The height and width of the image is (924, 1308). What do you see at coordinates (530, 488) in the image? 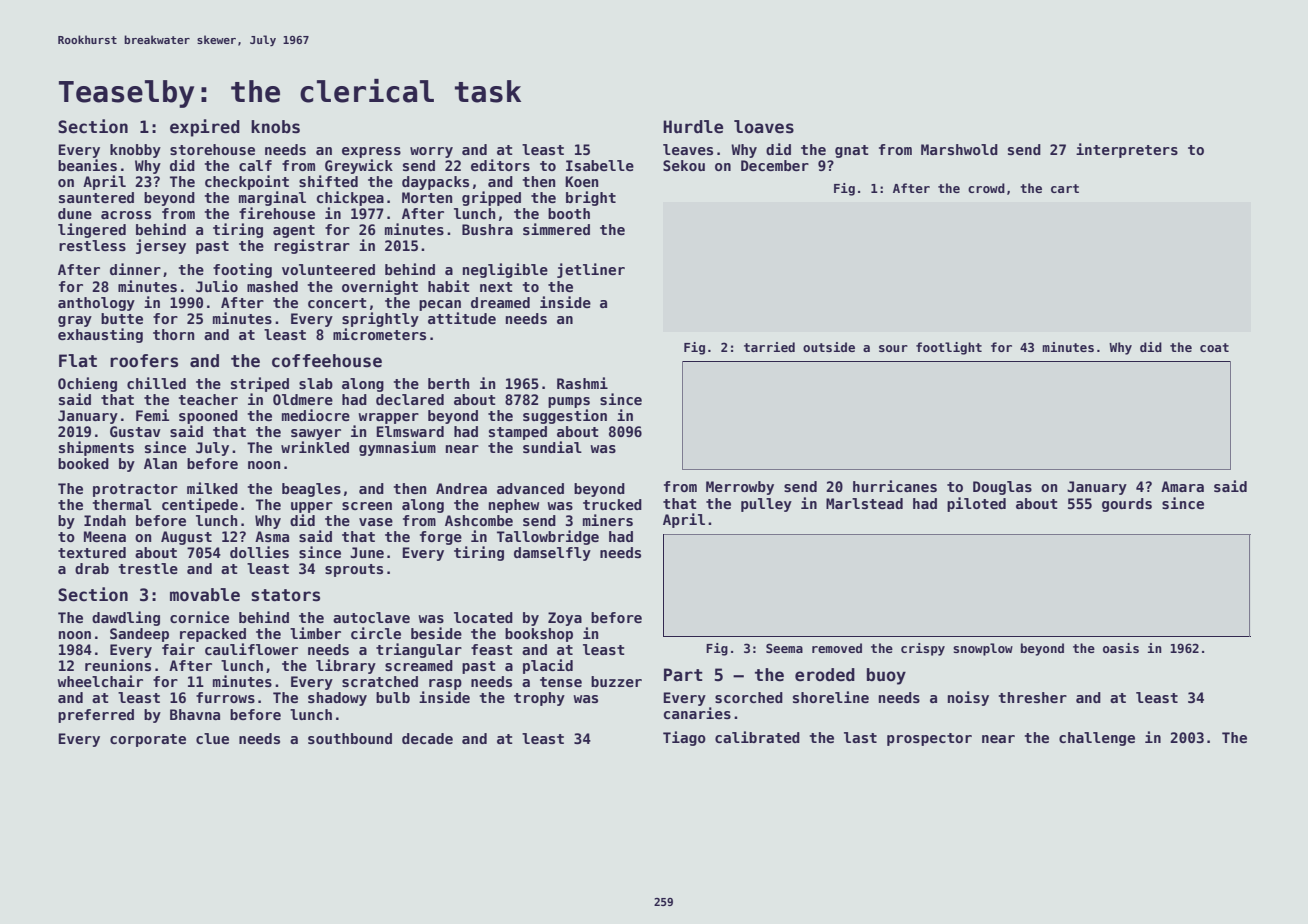
I see `advanced` at bounding box center [530, 488].
